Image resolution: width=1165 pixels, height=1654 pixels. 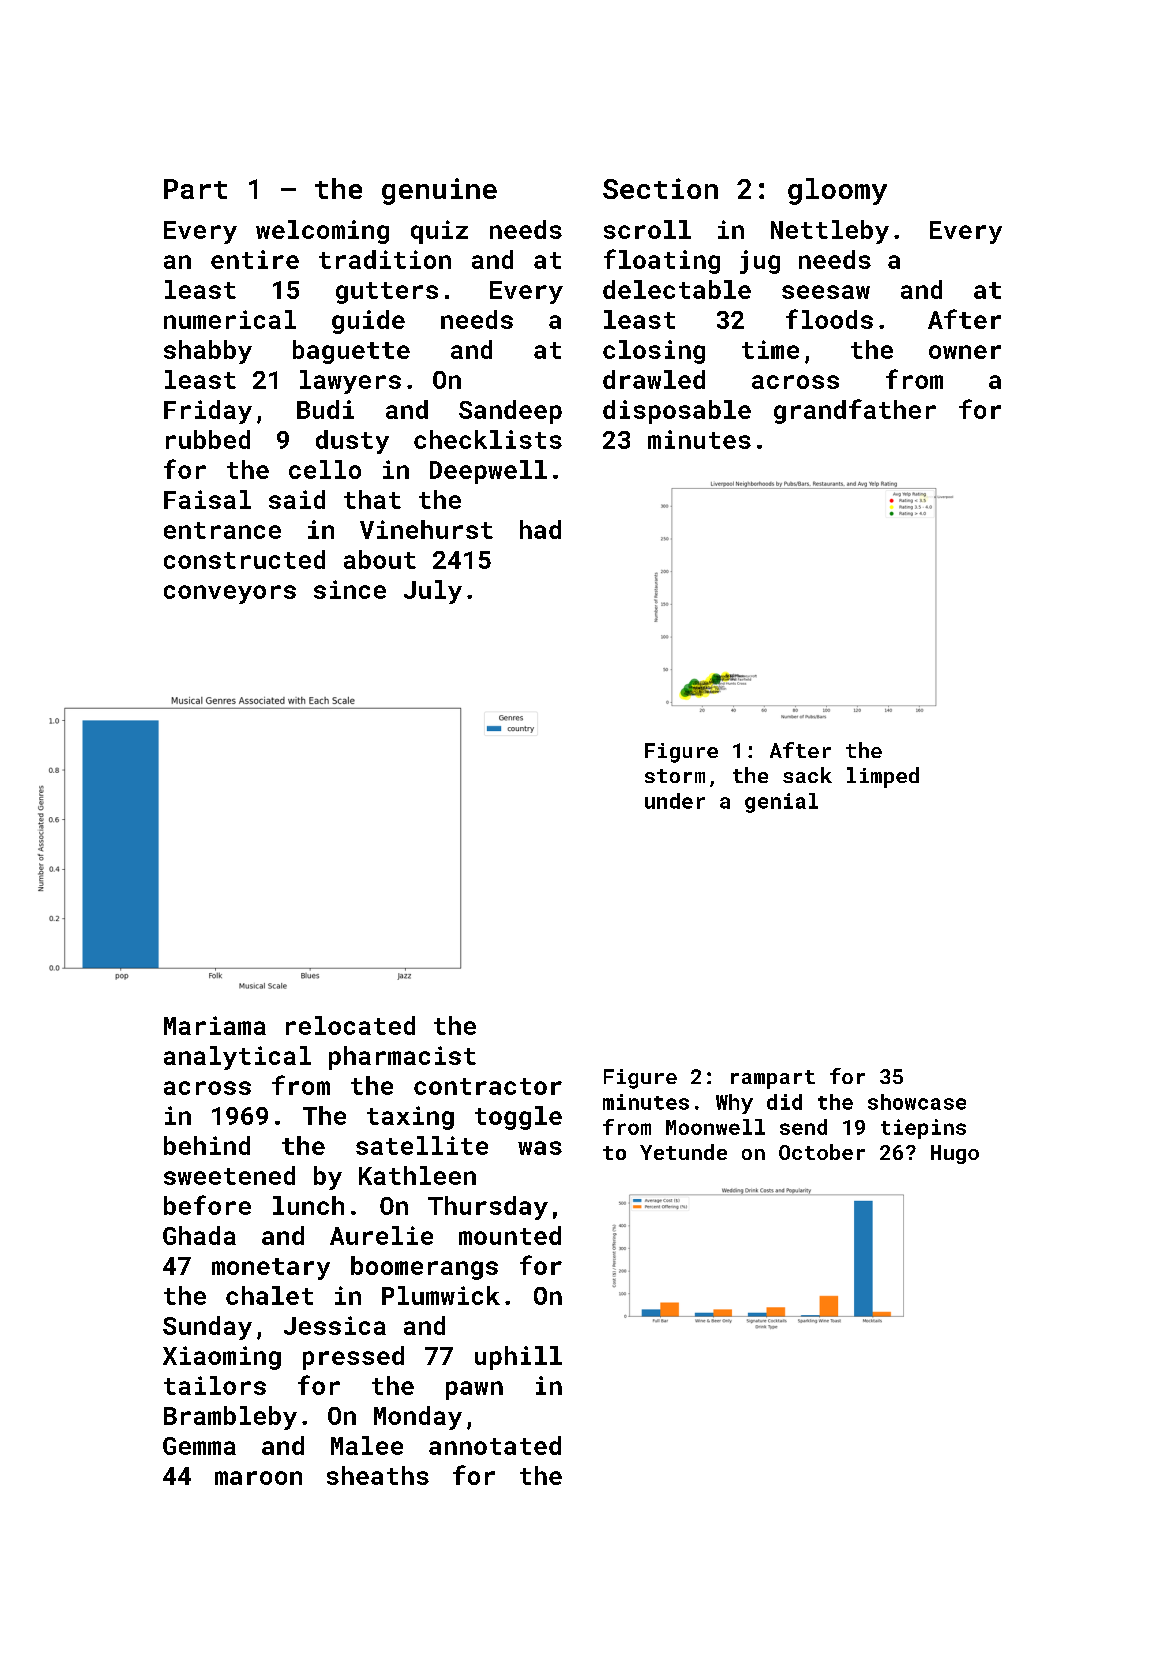 What do you see at coordinates (255, 259) in the screenshot?
I see `entire` at bounding box center [255, 259].
